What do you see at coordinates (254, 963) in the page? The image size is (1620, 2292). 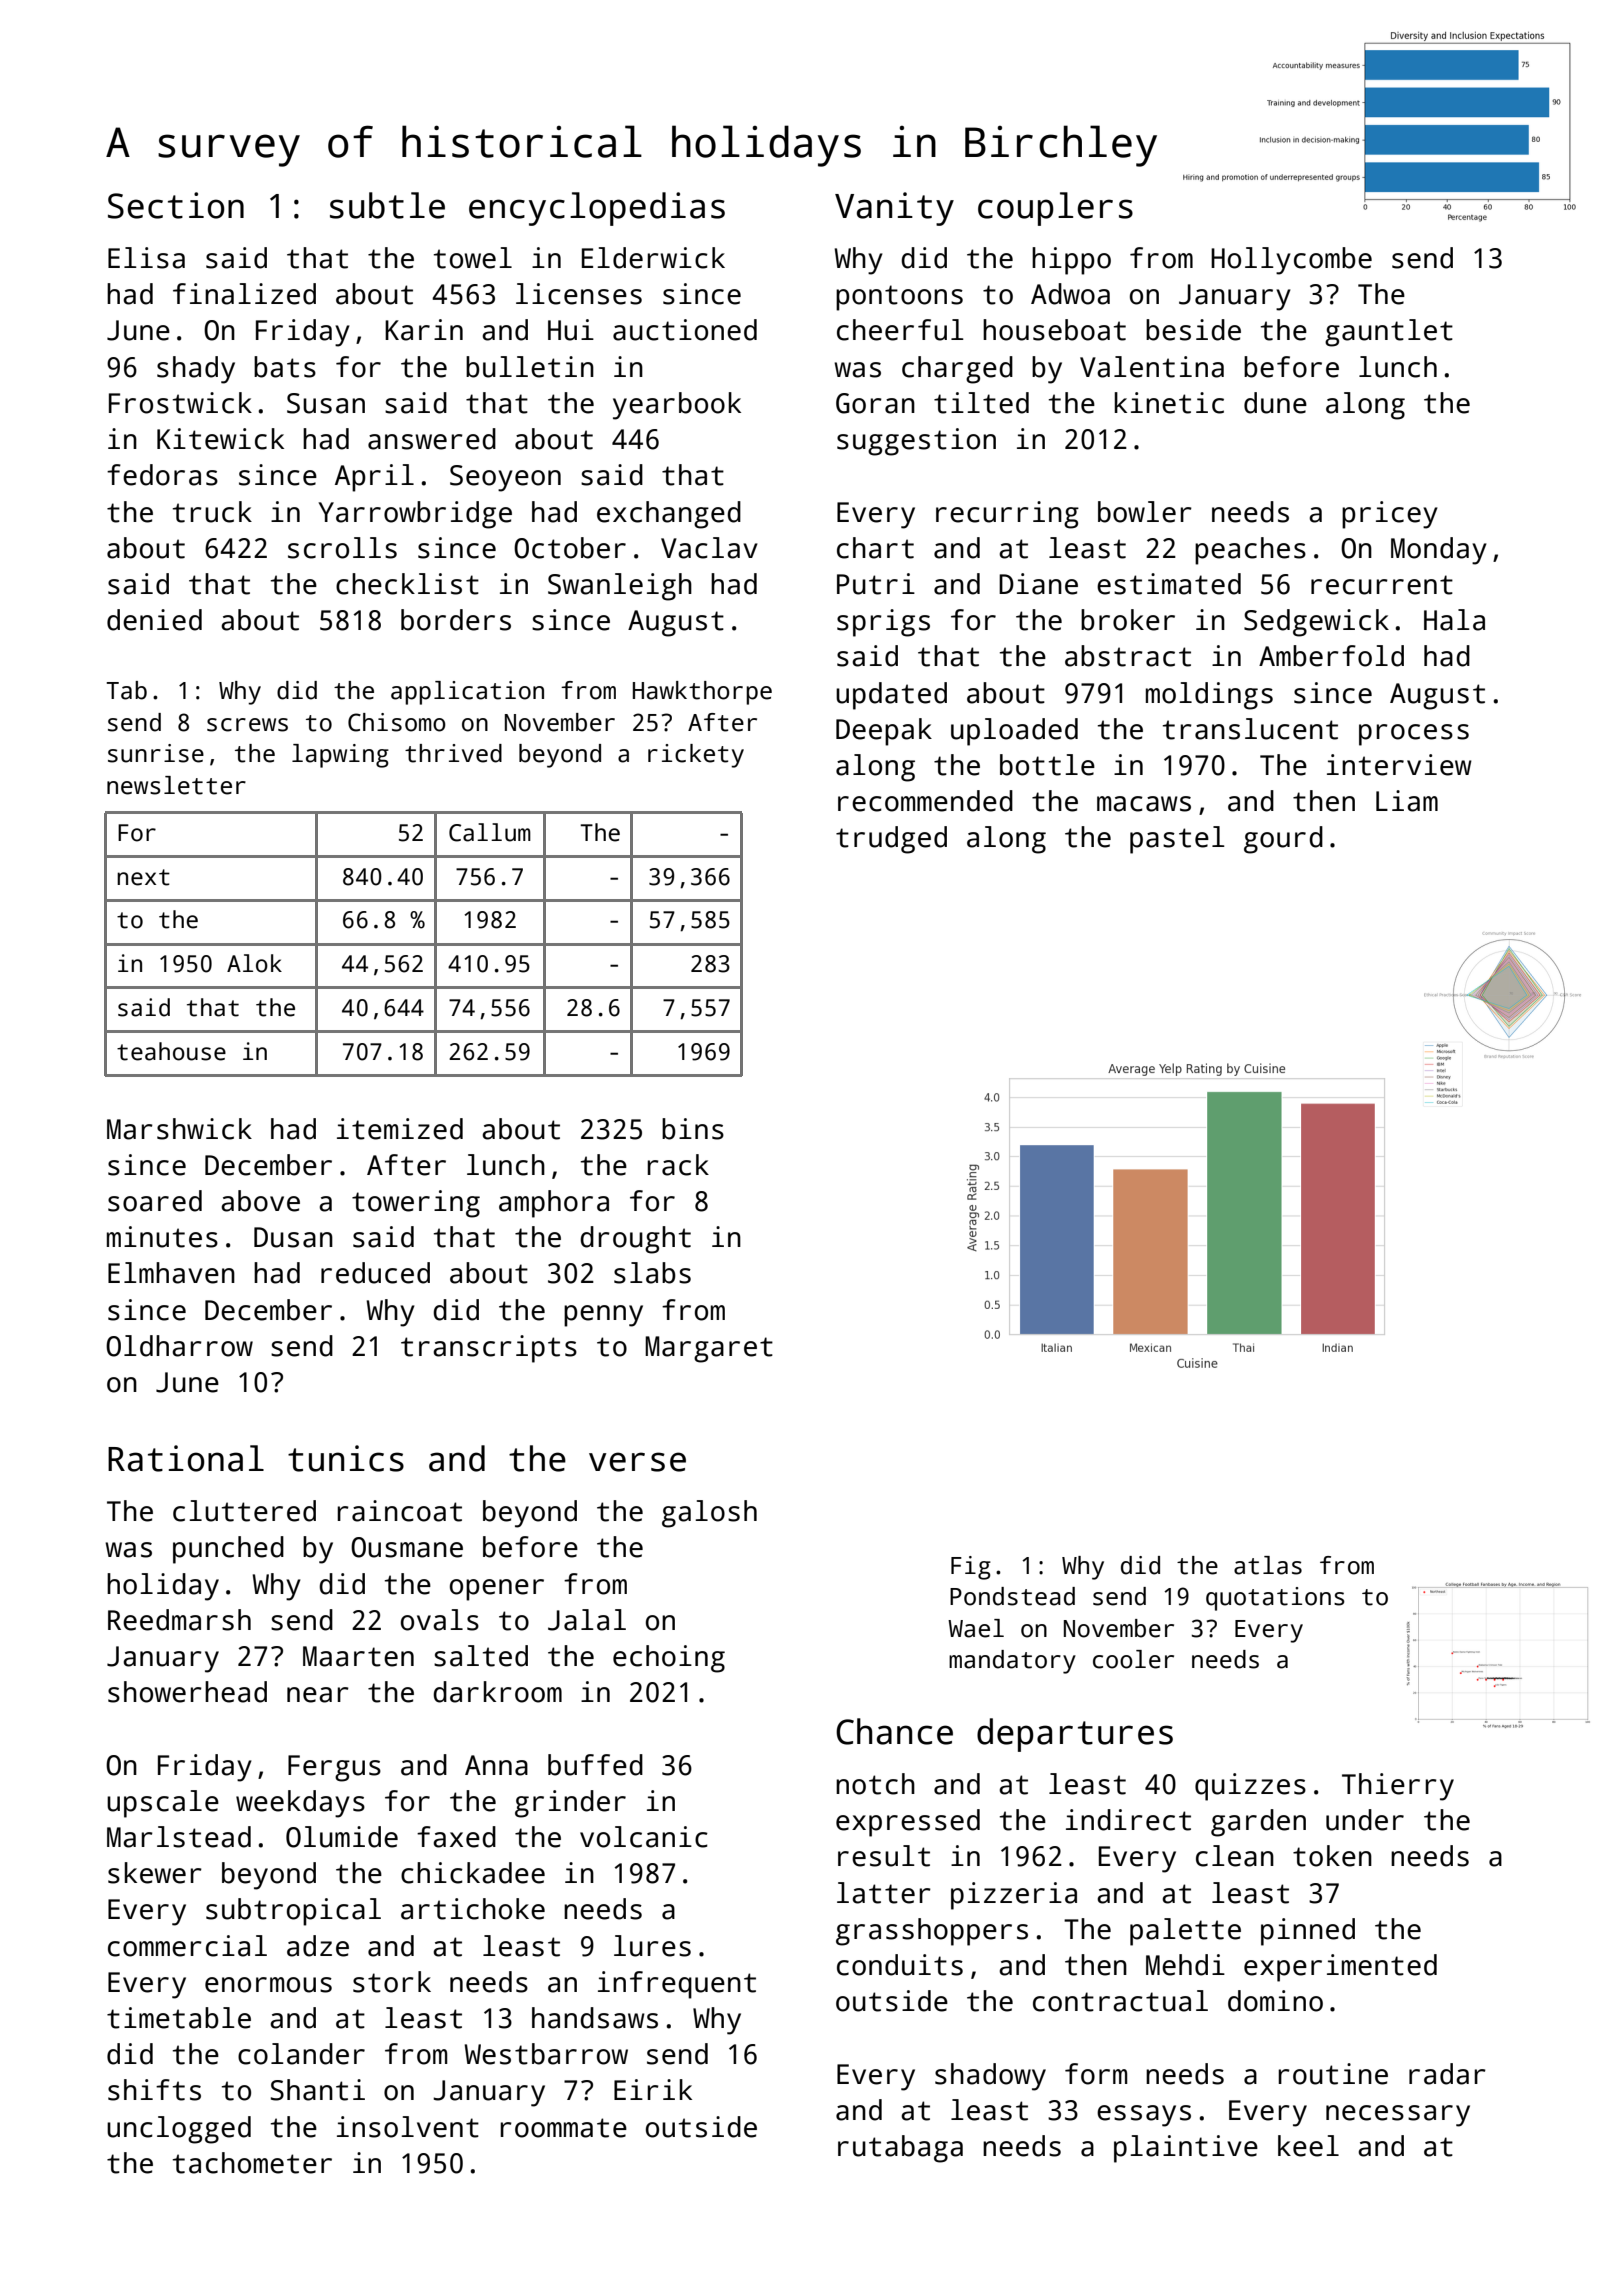 I see `Alok` at bounding box center [254, 963].
